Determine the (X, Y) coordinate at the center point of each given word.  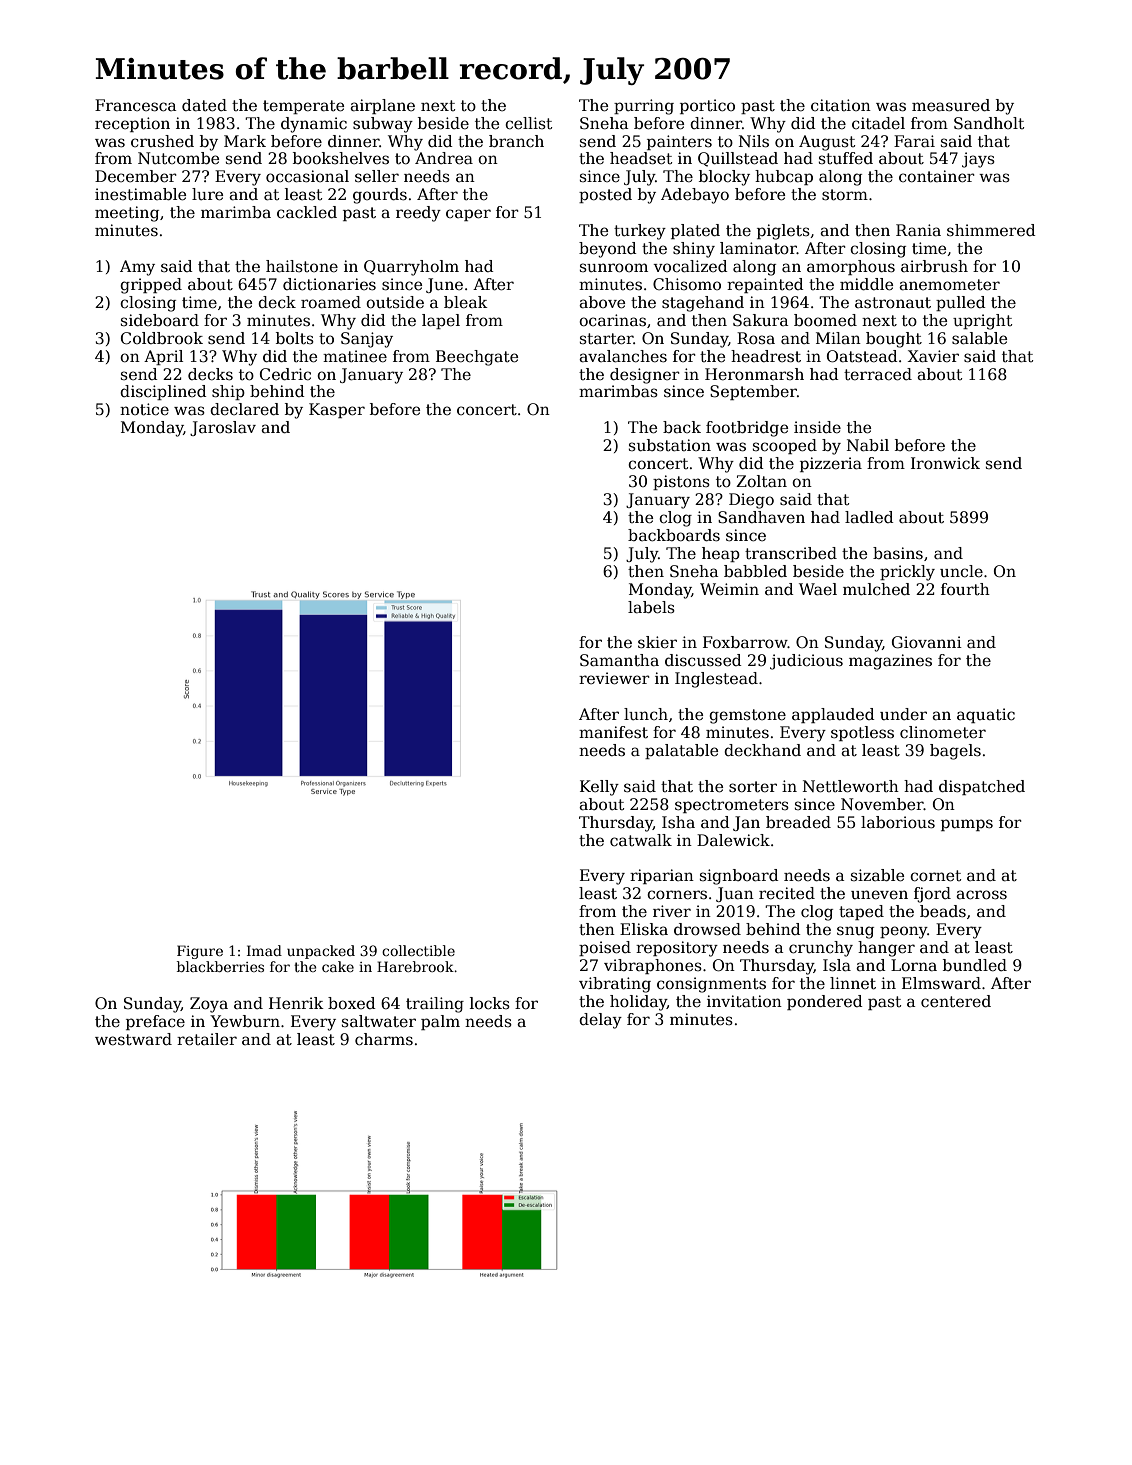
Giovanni (927, 642)
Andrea (444, 158)
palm (440, 1022)
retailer (207, 1039)
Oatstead (862, 356)
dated (204, 105)
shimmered (991, 230)
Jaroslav (223, 428)
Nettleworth (851, 786)
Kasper (337, 410)
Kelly (599, 788)
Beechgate (477, 358)
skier (657, 642)
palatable (681, 751)
